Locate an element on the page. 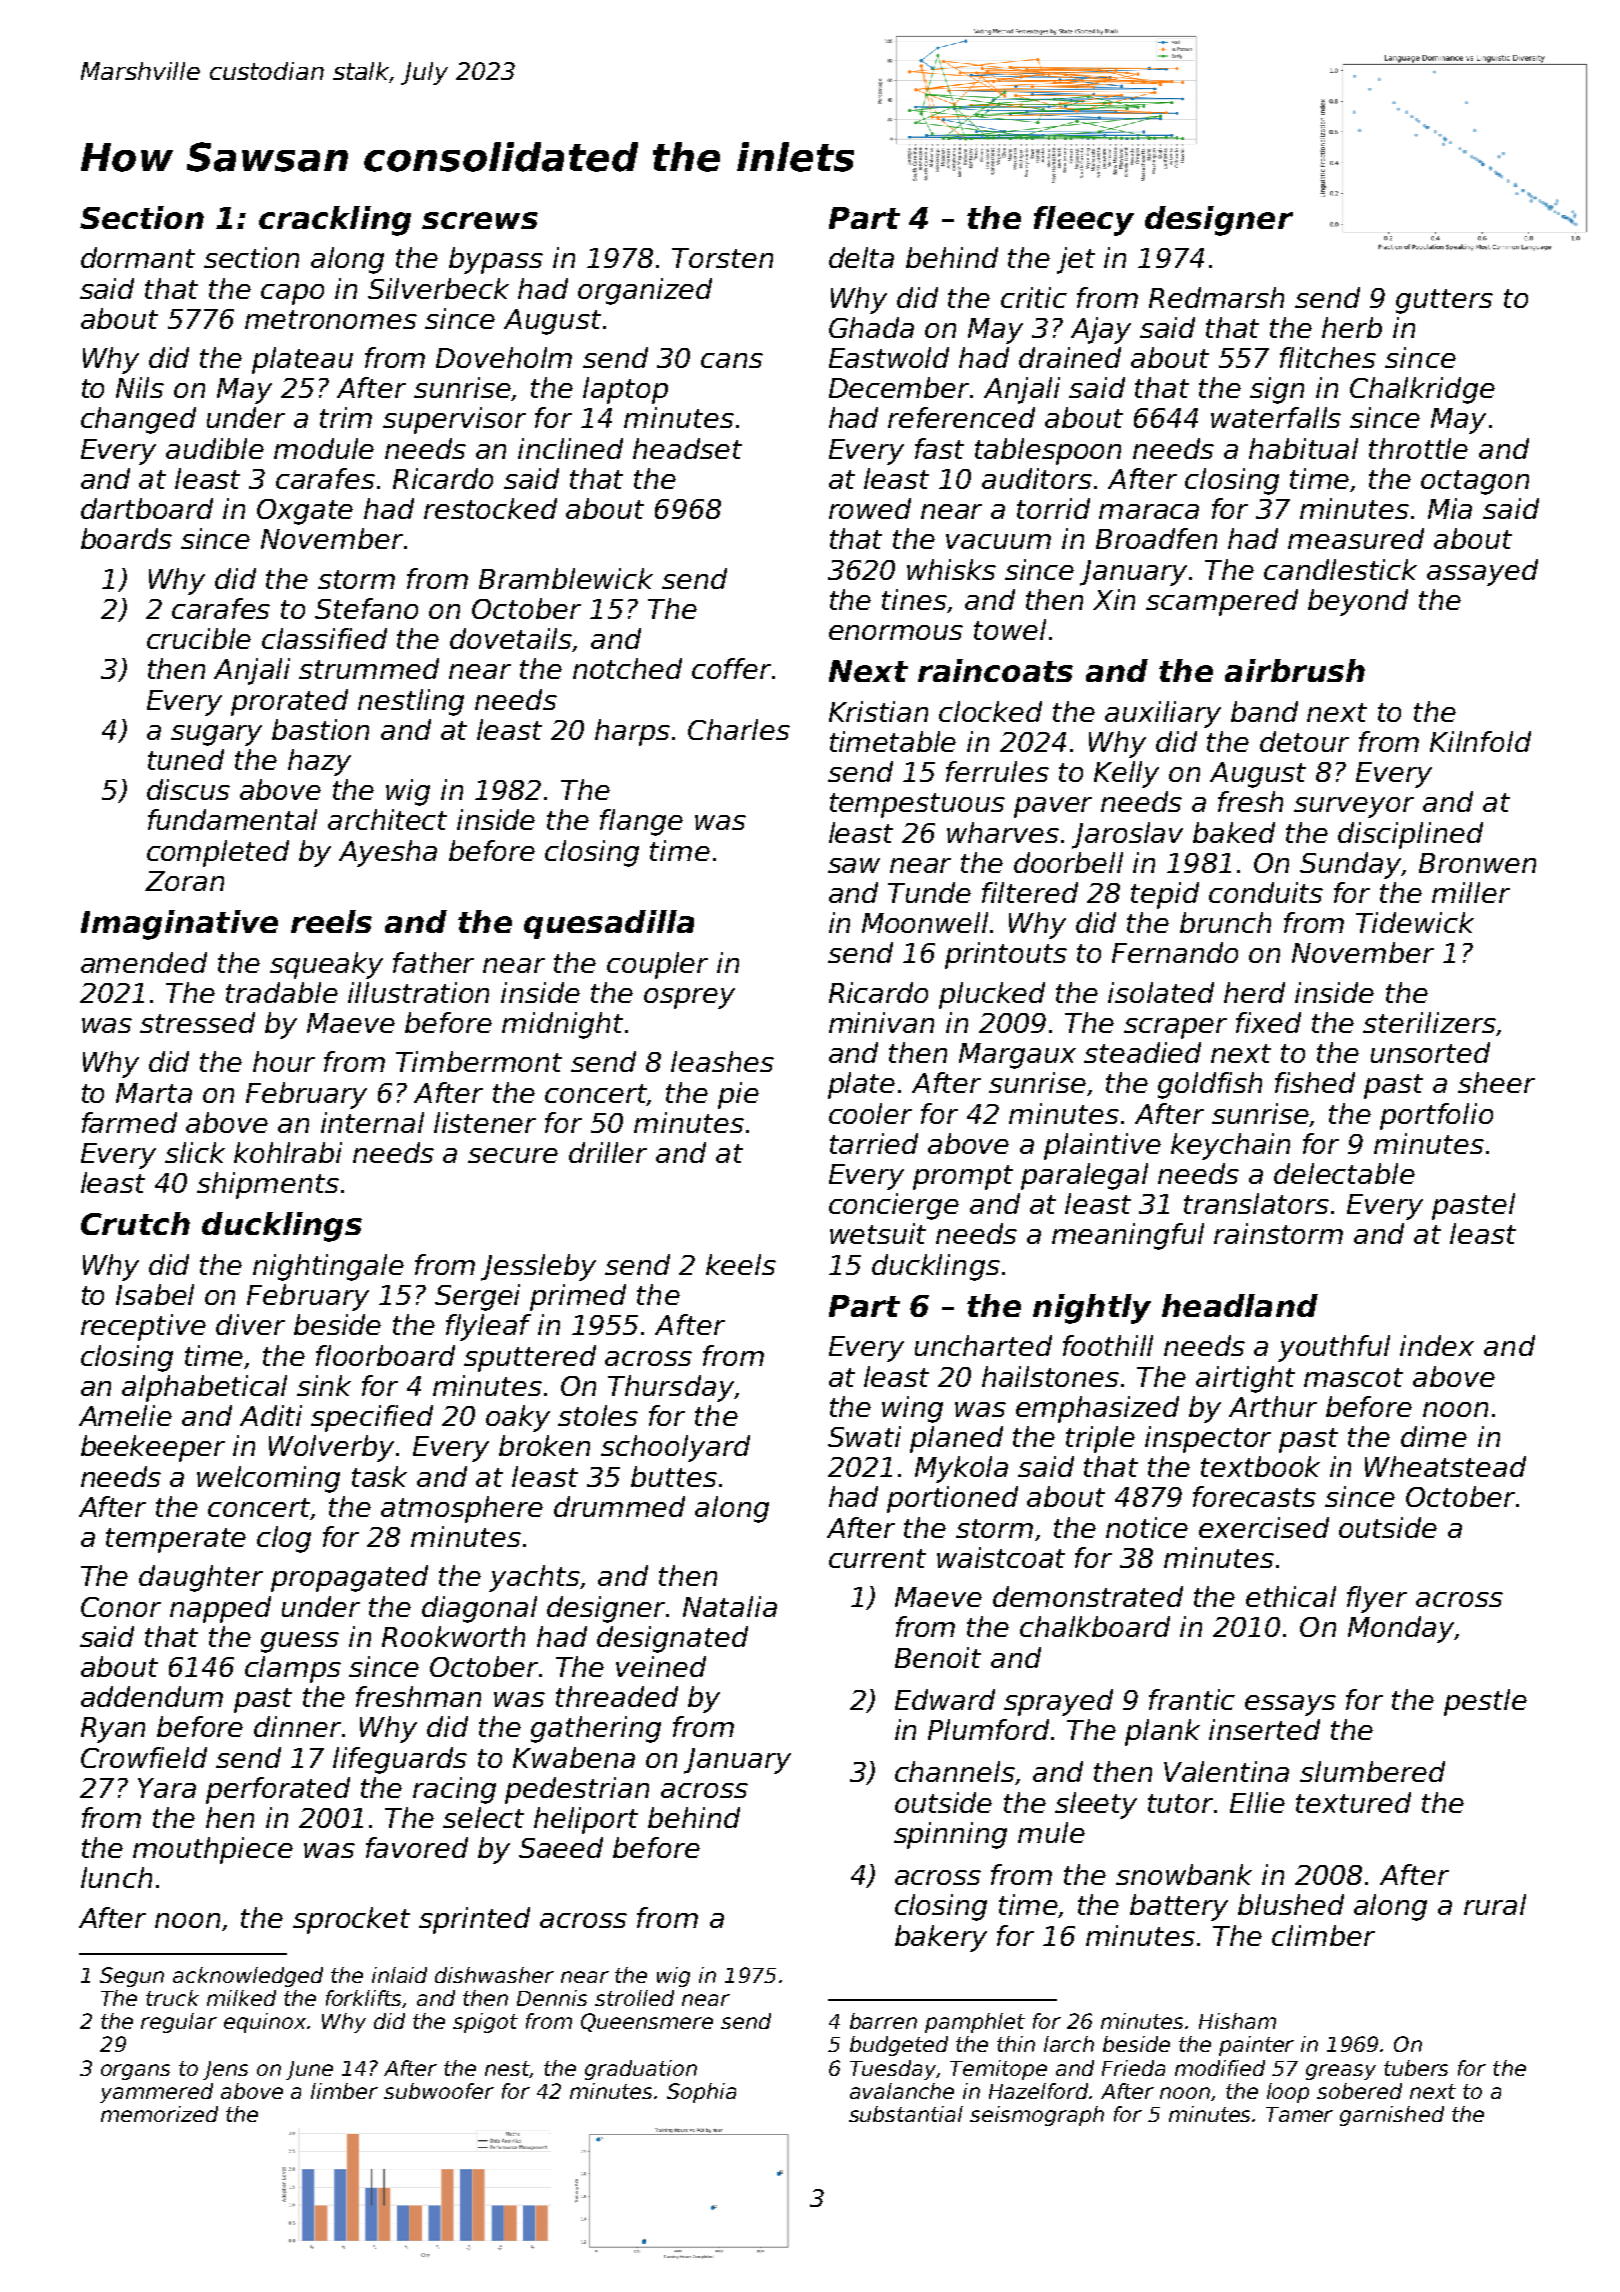 The height and width of the document is (2292, 1620). nightly is located at coordinates (1092, 1309).
